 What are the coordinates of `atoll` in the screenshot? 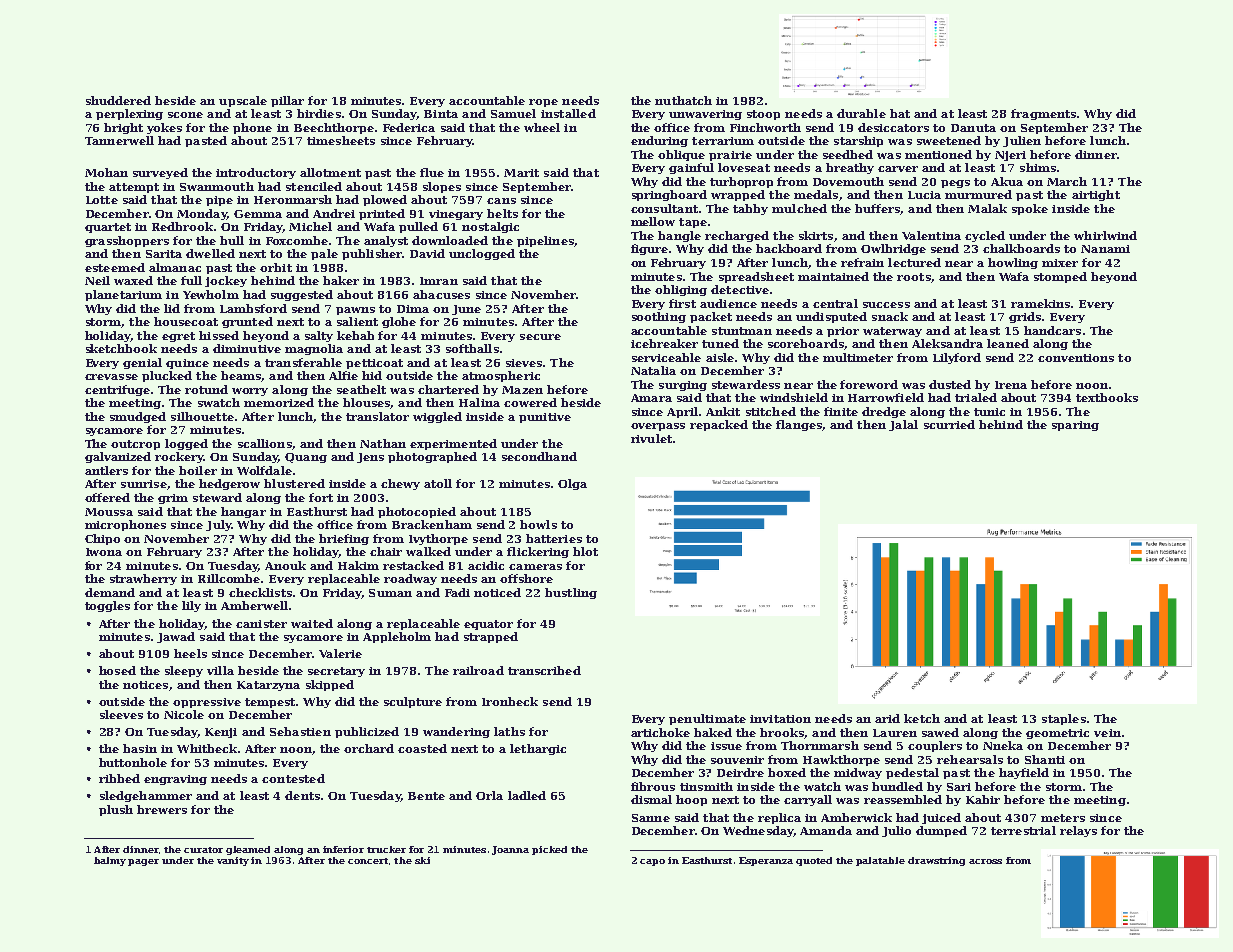 It's located at (438, 483).
